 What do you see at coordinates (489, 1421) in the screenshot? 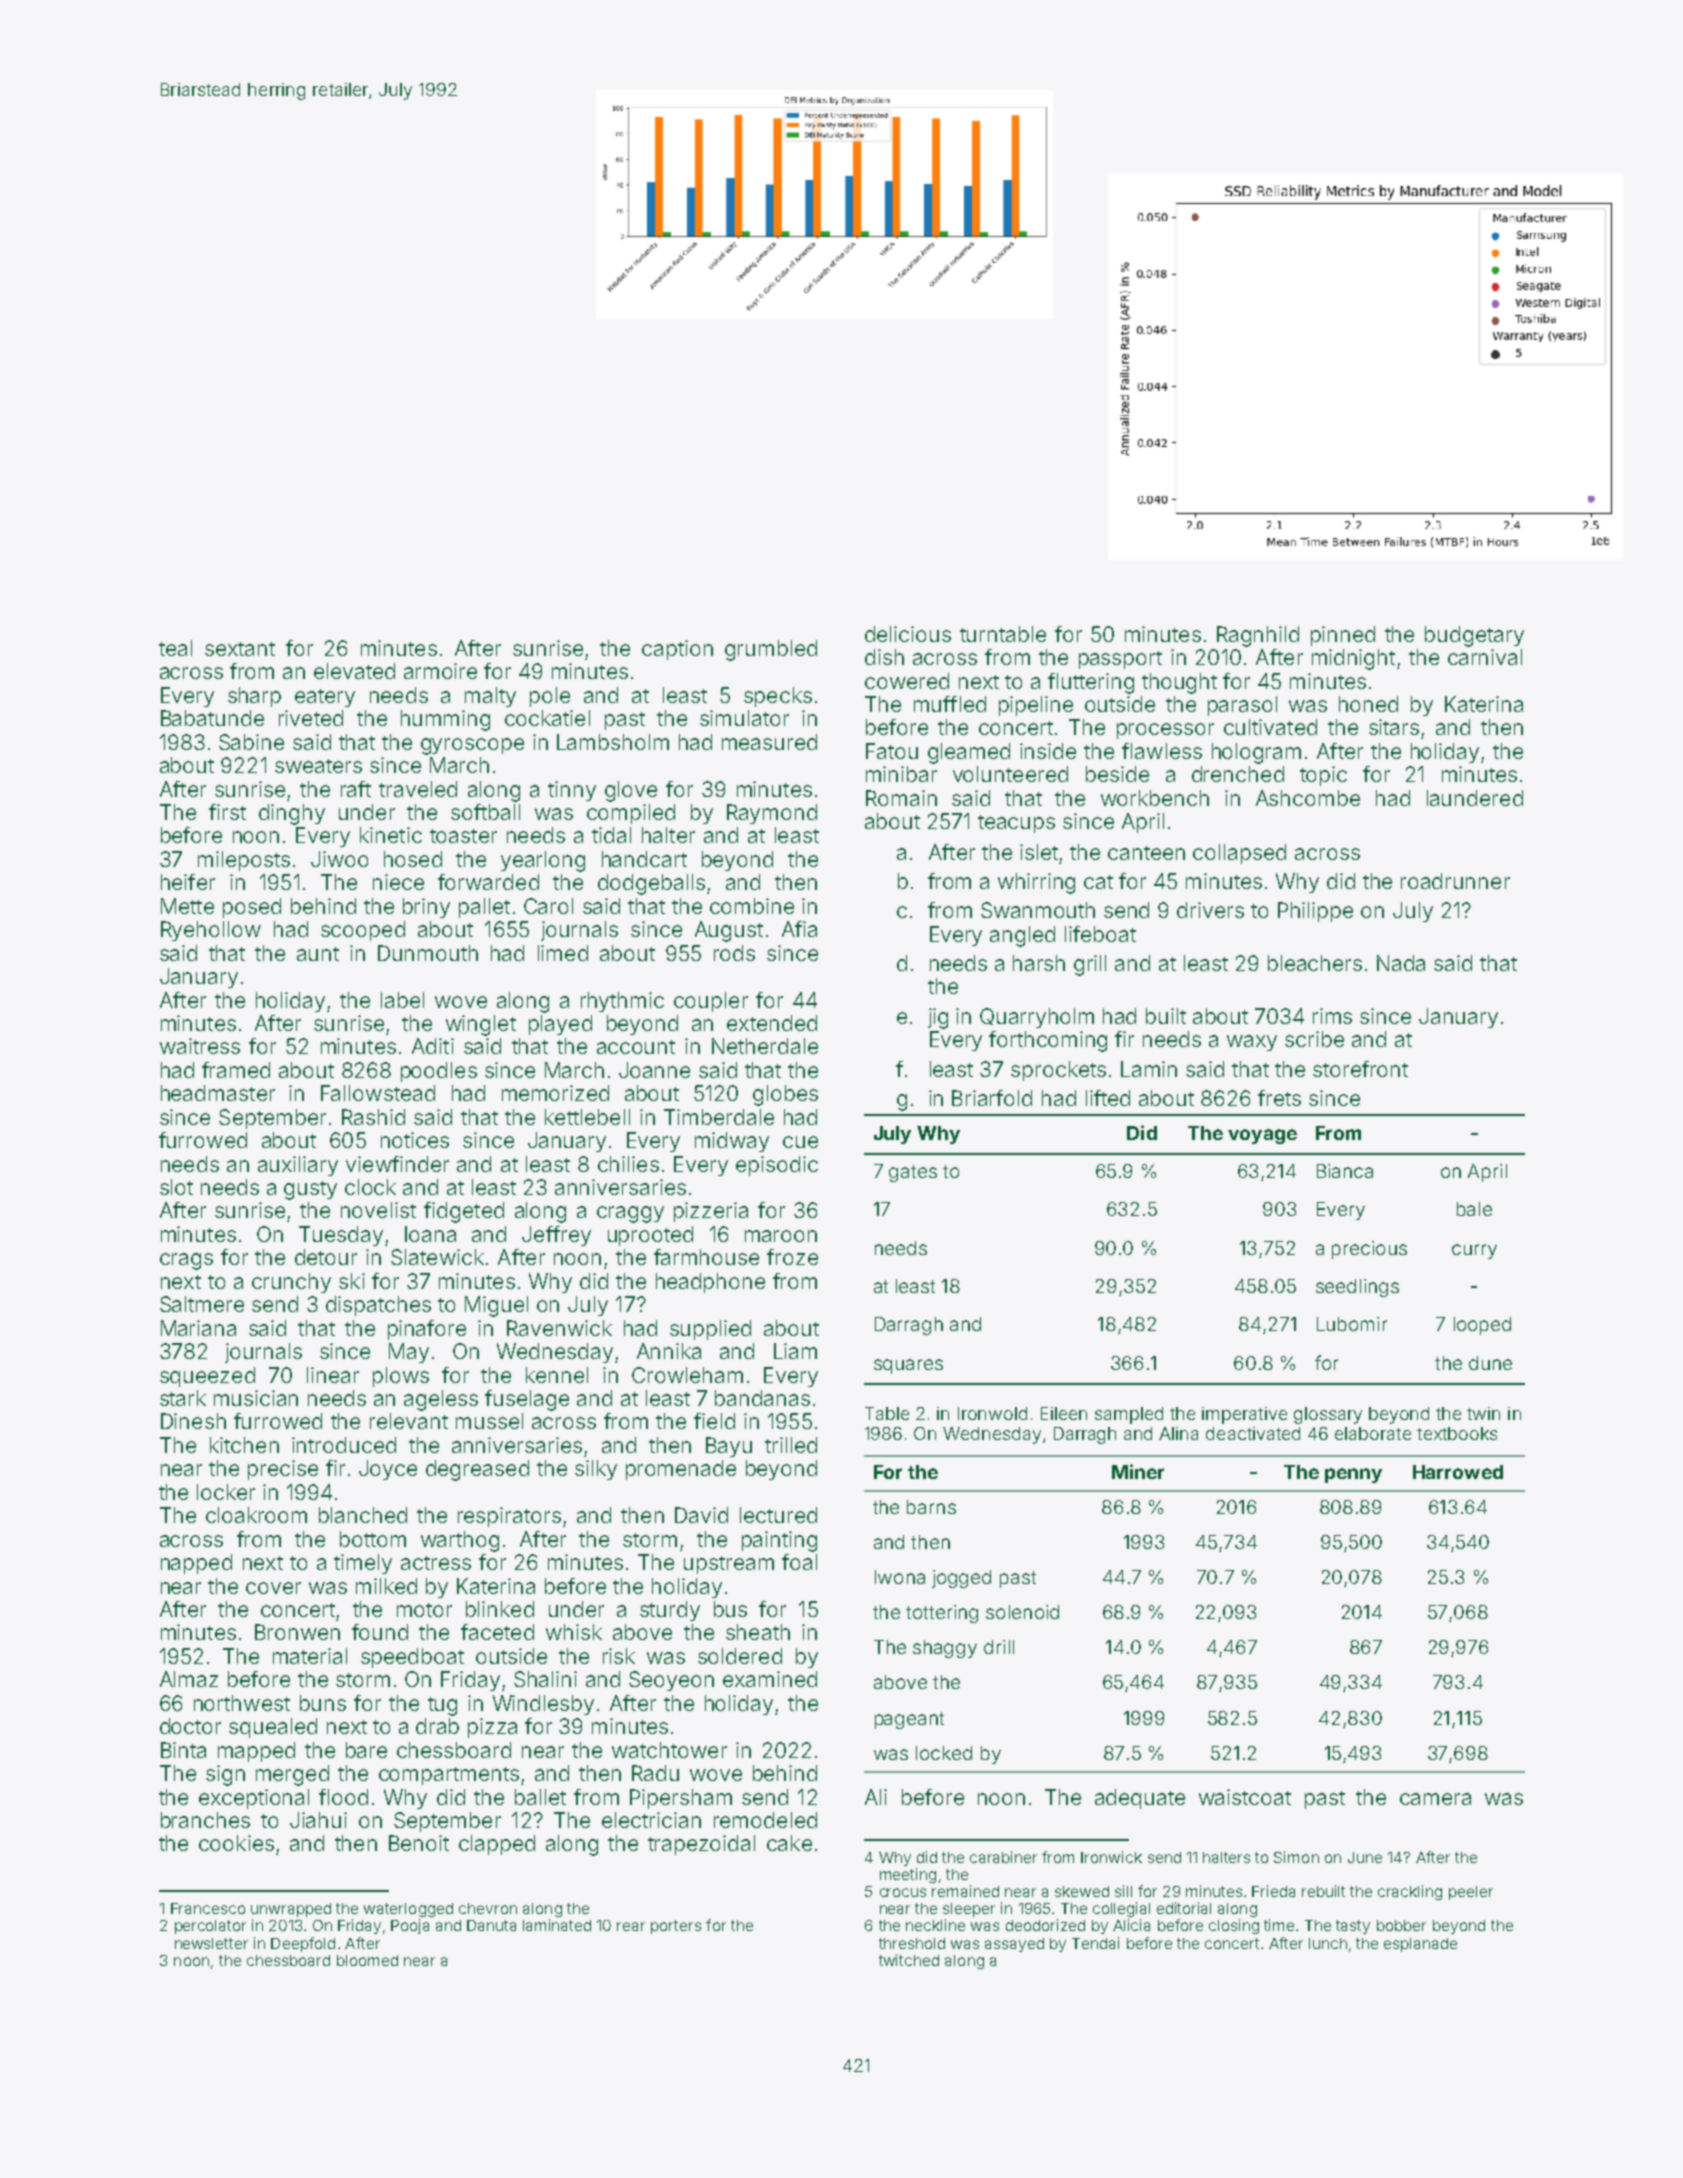
I see `mussel` at bounding box center [489, 1421].
